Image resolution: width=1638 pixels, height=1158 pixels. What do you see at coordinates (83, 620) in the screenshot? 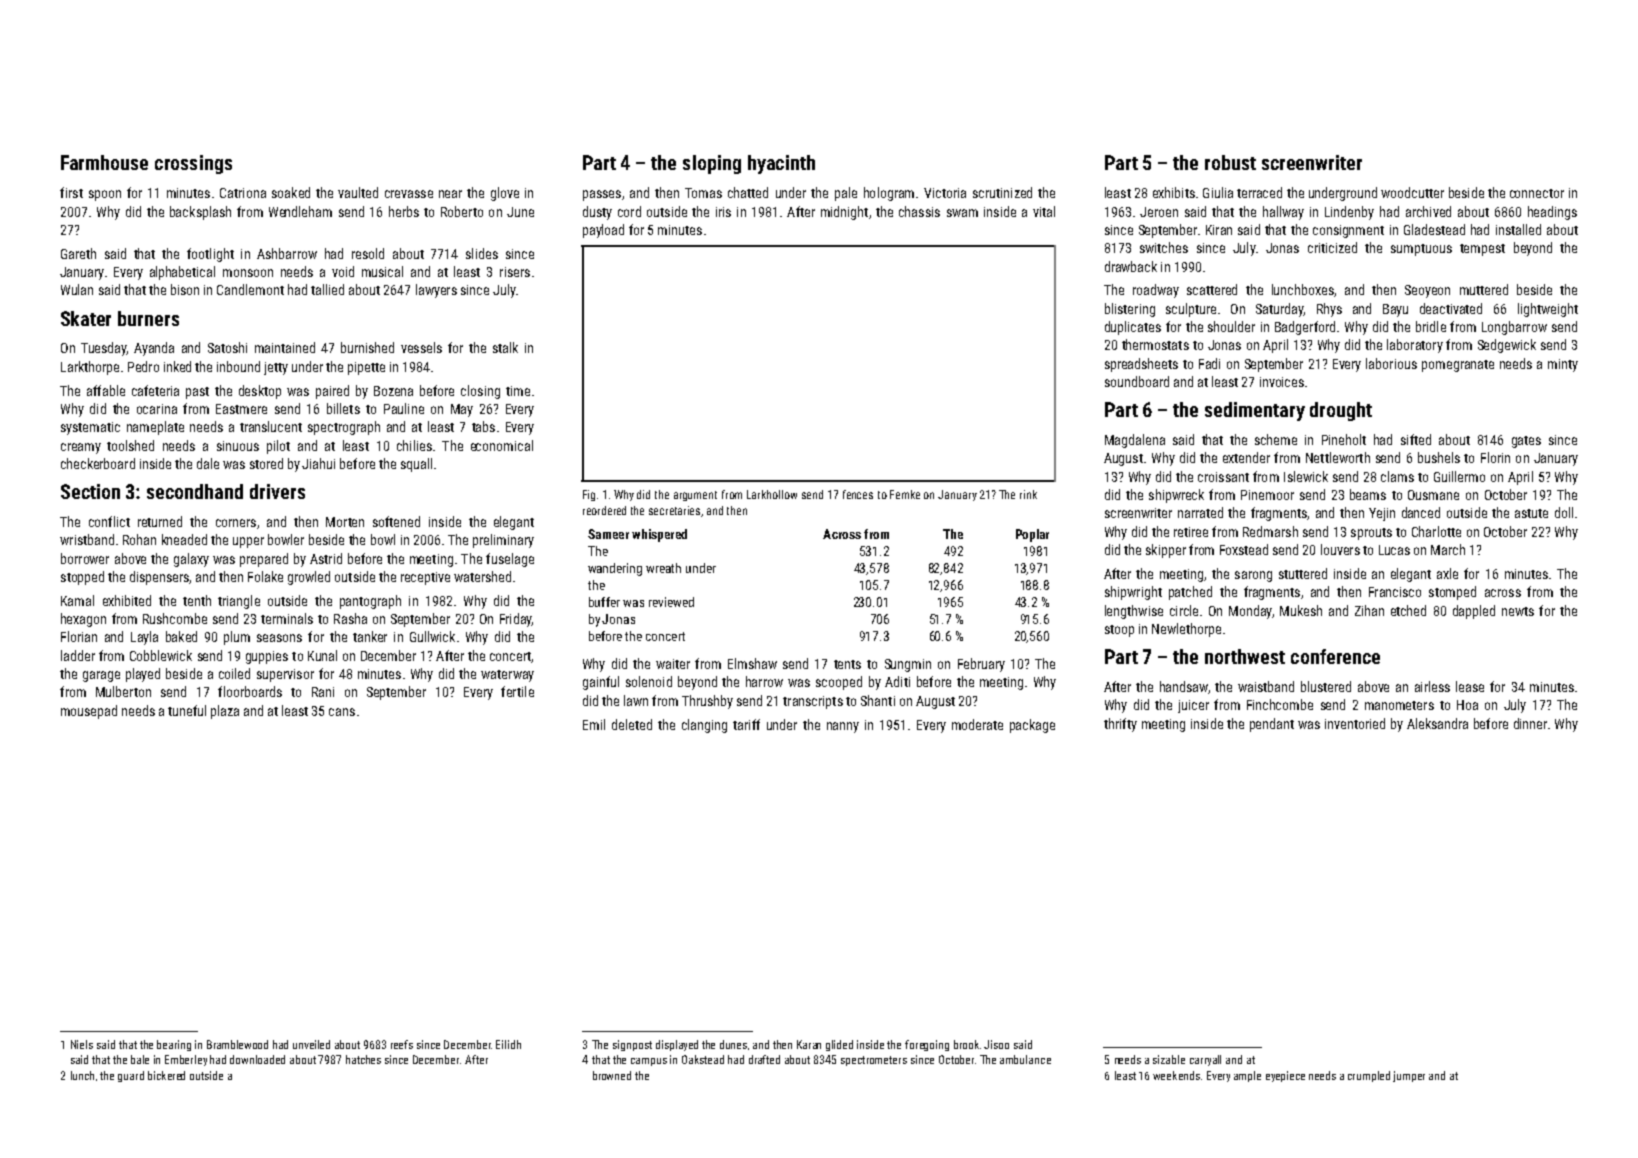
I see `hexagon` at bounding box center [83, 620].
